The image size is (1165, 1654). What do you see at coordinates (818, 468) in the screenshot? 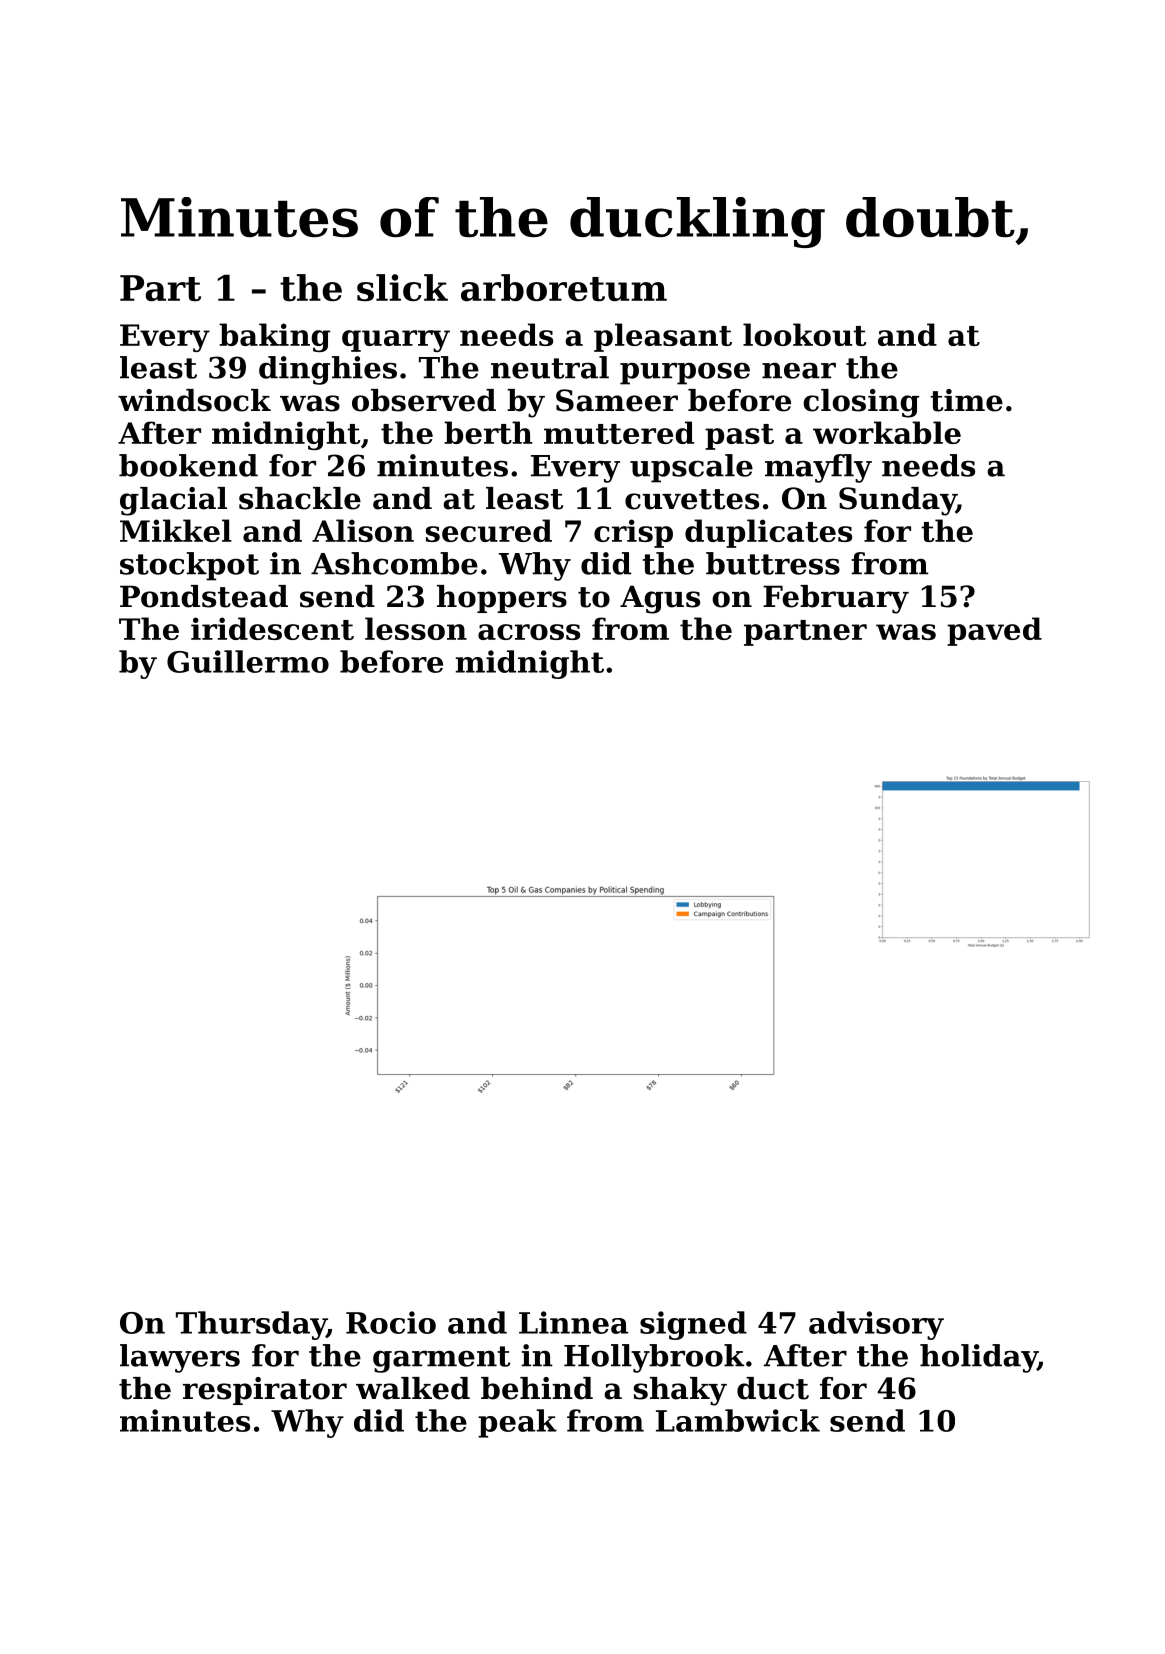
I see `mayfly` at bounding box center [818, 468].
